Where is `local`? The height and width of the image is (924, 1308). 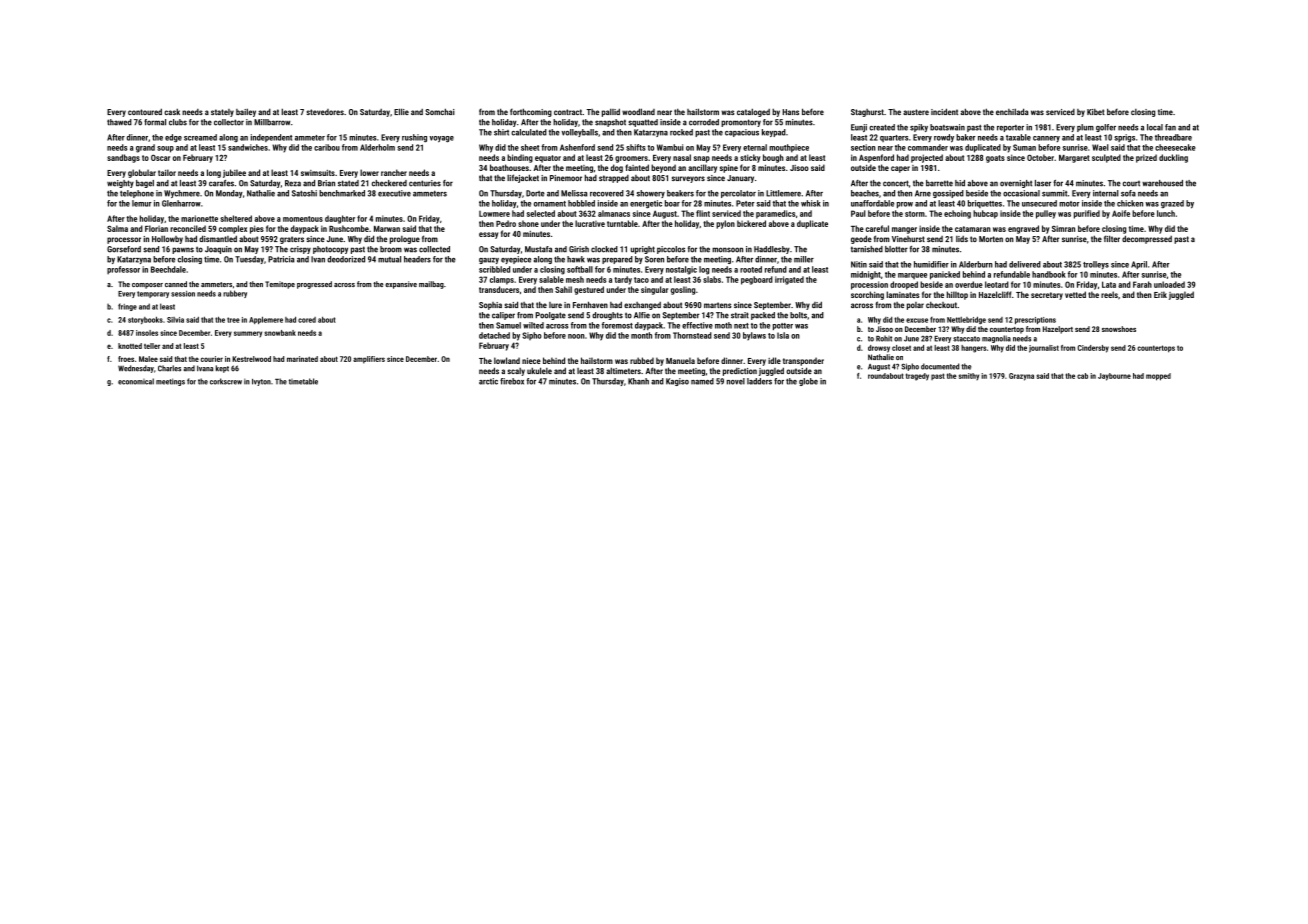 local is located at coordinates (1155, 127).
